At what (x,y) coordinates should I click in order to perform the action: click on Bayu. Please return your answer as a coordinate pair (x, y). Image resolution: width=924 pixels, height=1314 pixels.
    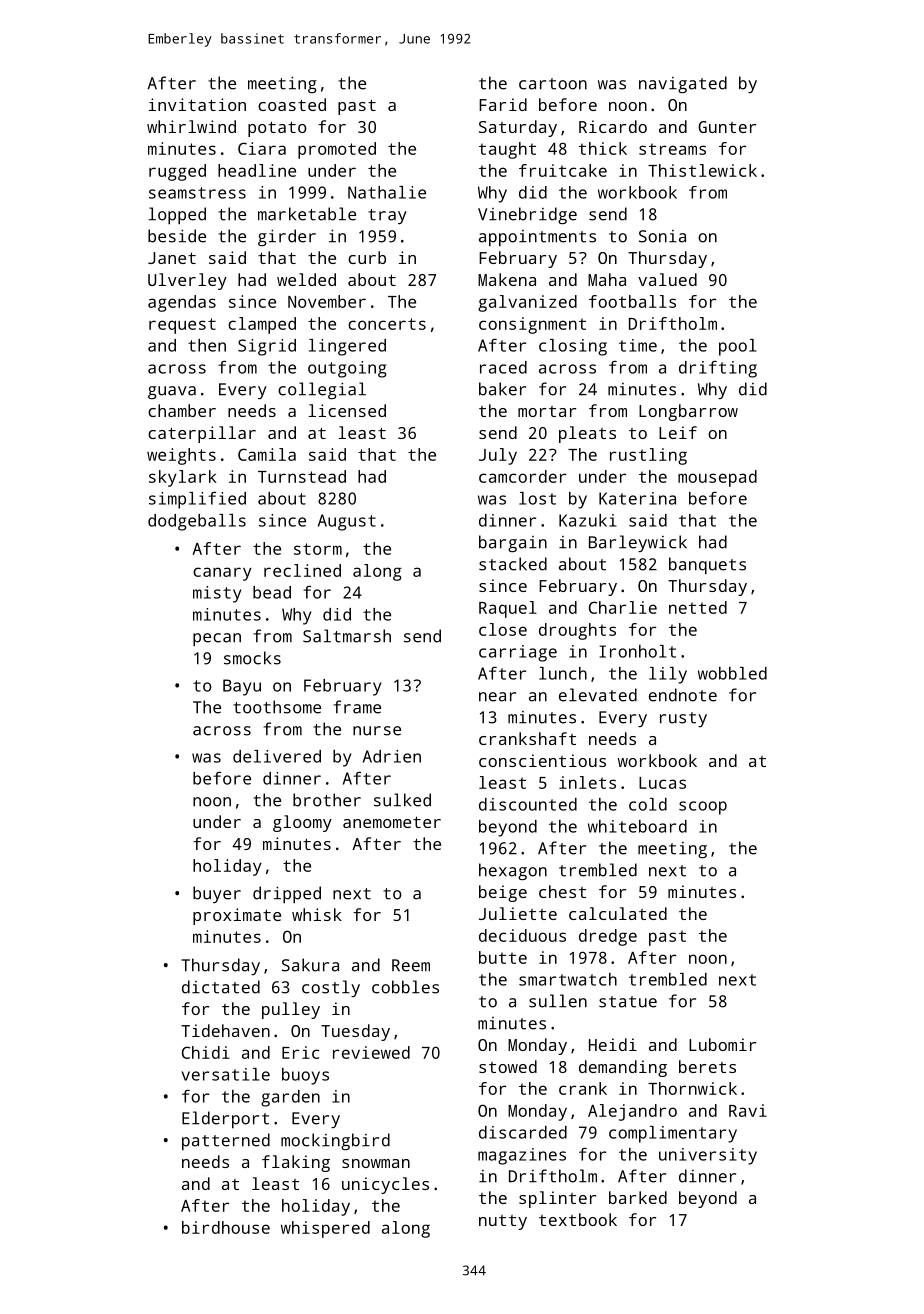
    Looking at the image, I should click on (242, 687).
